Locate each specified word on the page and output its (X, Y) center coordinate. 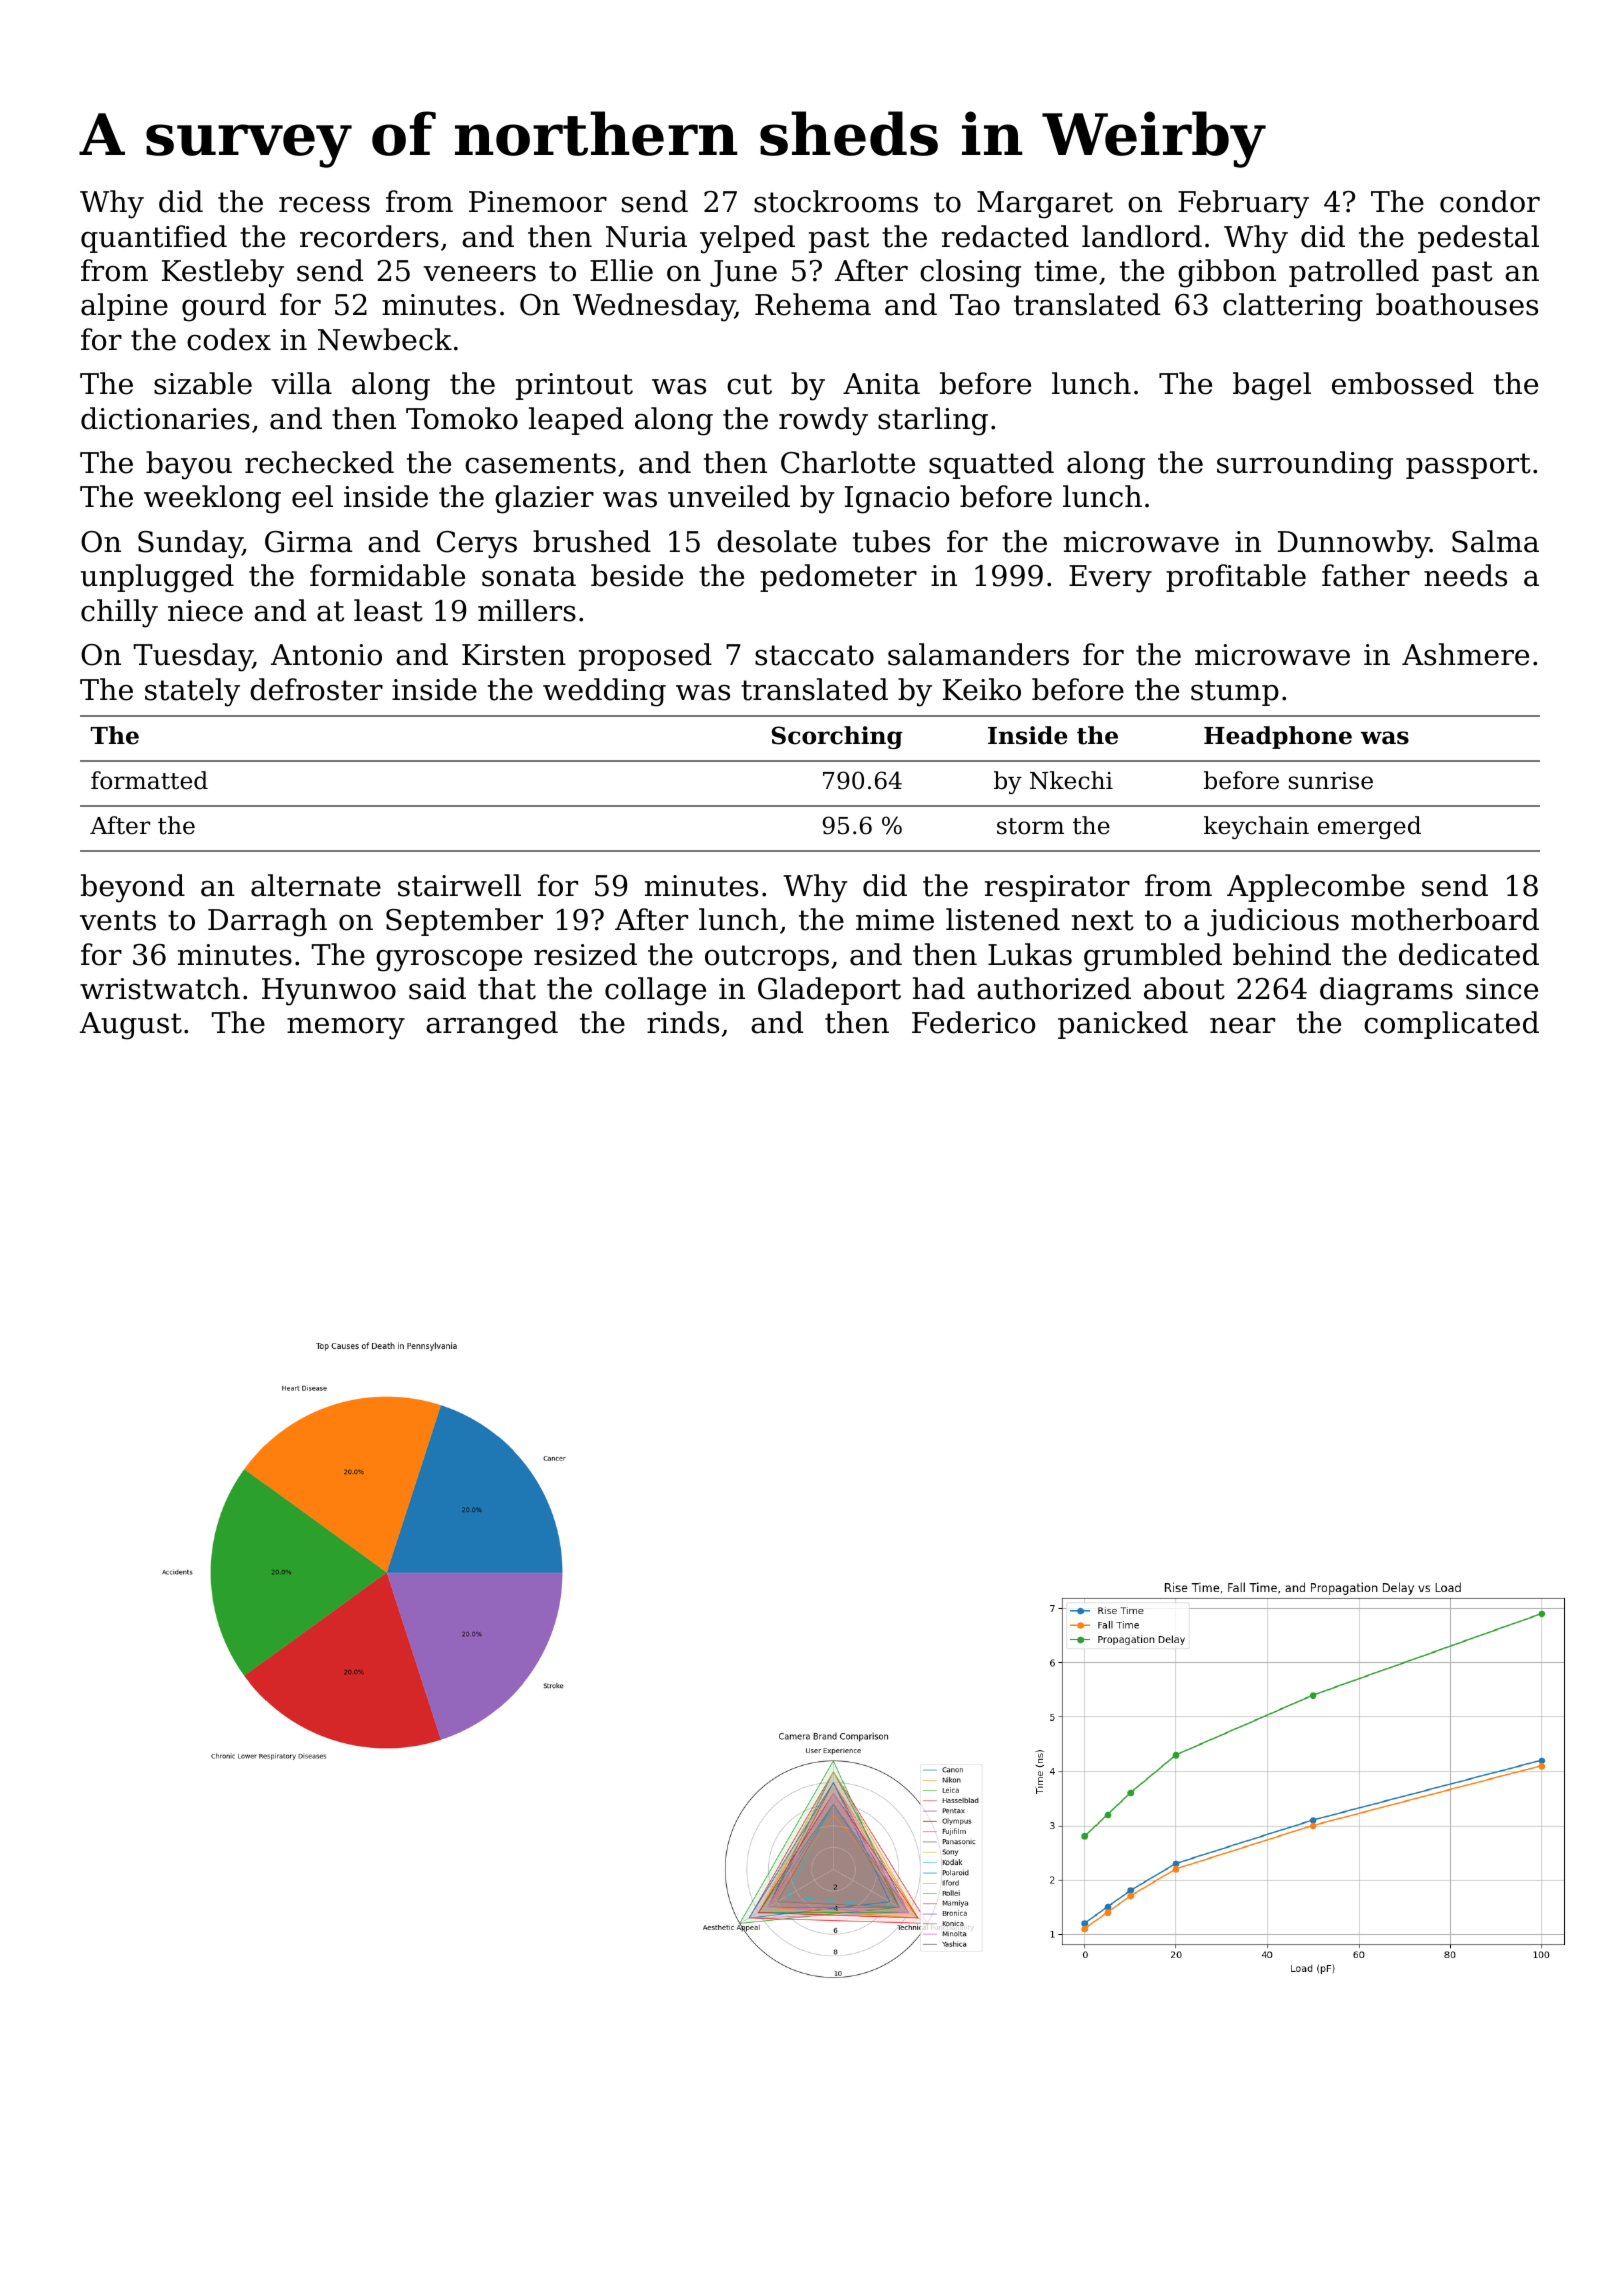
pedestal (1478, 239)
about (1184, 988)
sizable (203, 383)
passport (1468, 466)
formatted (149, 780)
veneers (479, 274)
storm (1030, 826)
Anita (881, 384)
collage (655, 991)
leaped (576, 421)
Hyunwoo (329, 992)
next (1103, 920)
